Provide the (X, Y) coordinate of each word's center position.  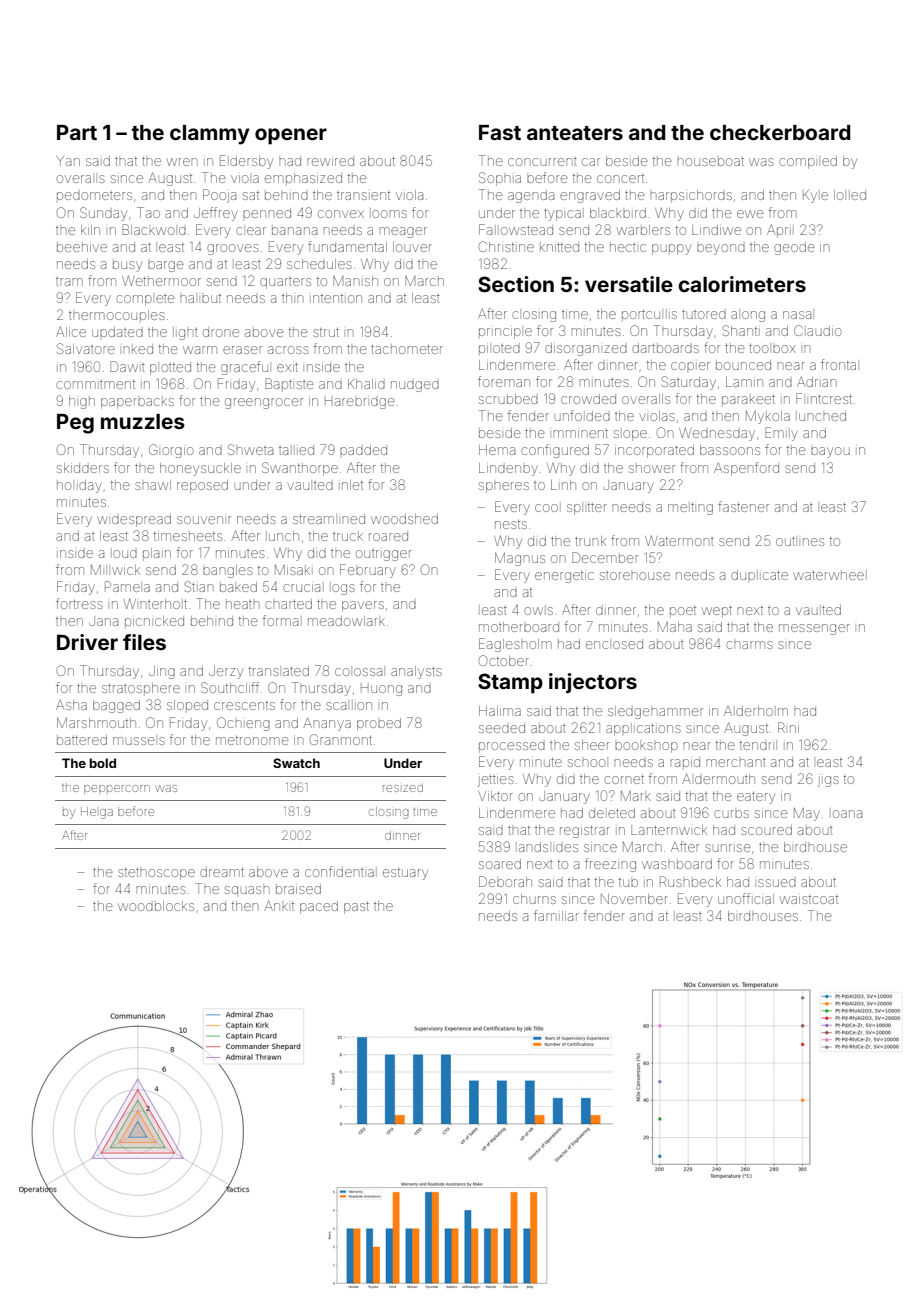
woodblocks (156, 906)
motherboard (519, 627)
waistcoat (809, 899)
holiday (79, 486)
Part (77, 132)
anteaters (575, 133)
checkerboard (780, 132)
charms (749, 645)
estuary (405, 874)
